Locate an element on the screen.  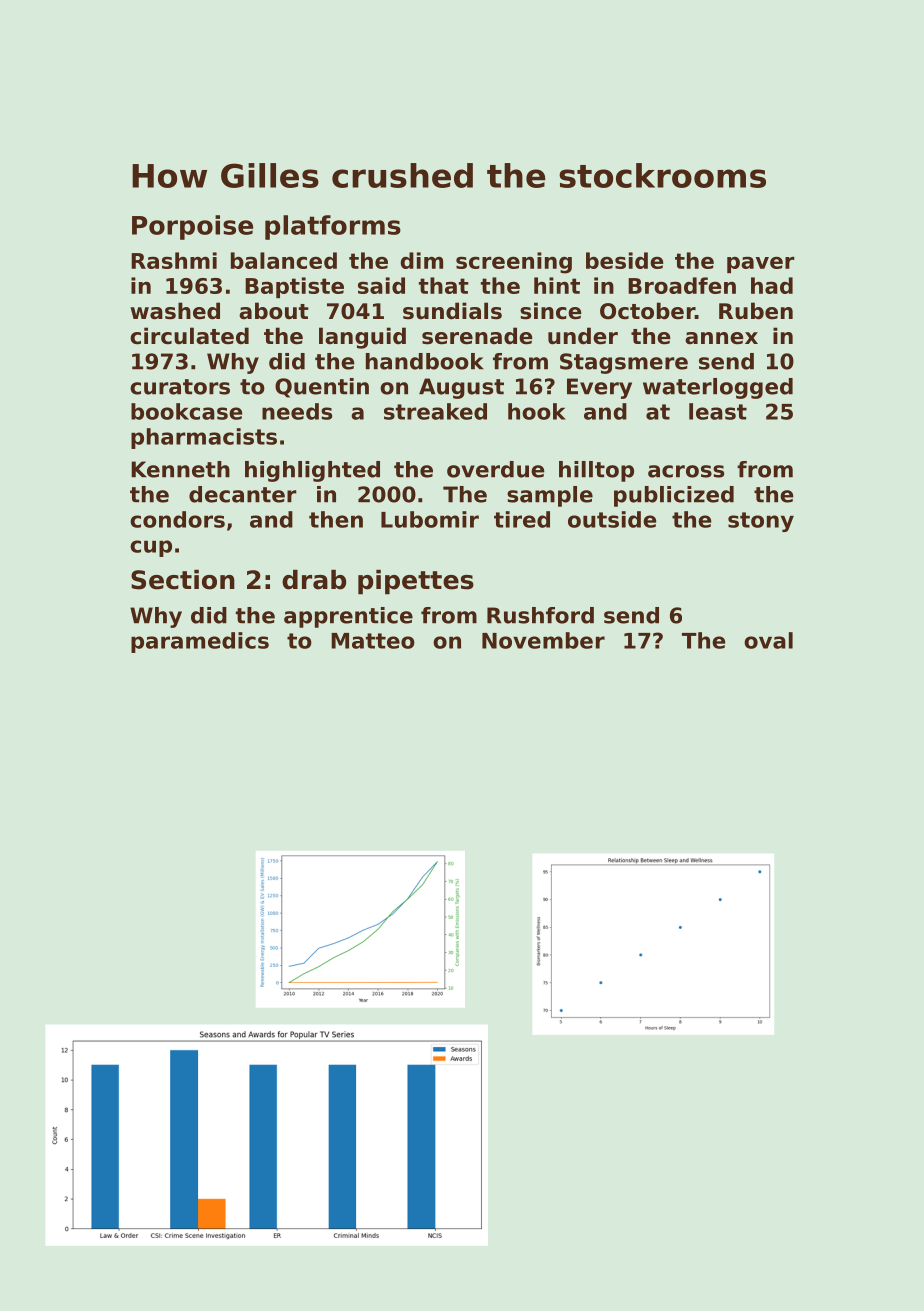
circulated is located at coordinates (189, 336).
